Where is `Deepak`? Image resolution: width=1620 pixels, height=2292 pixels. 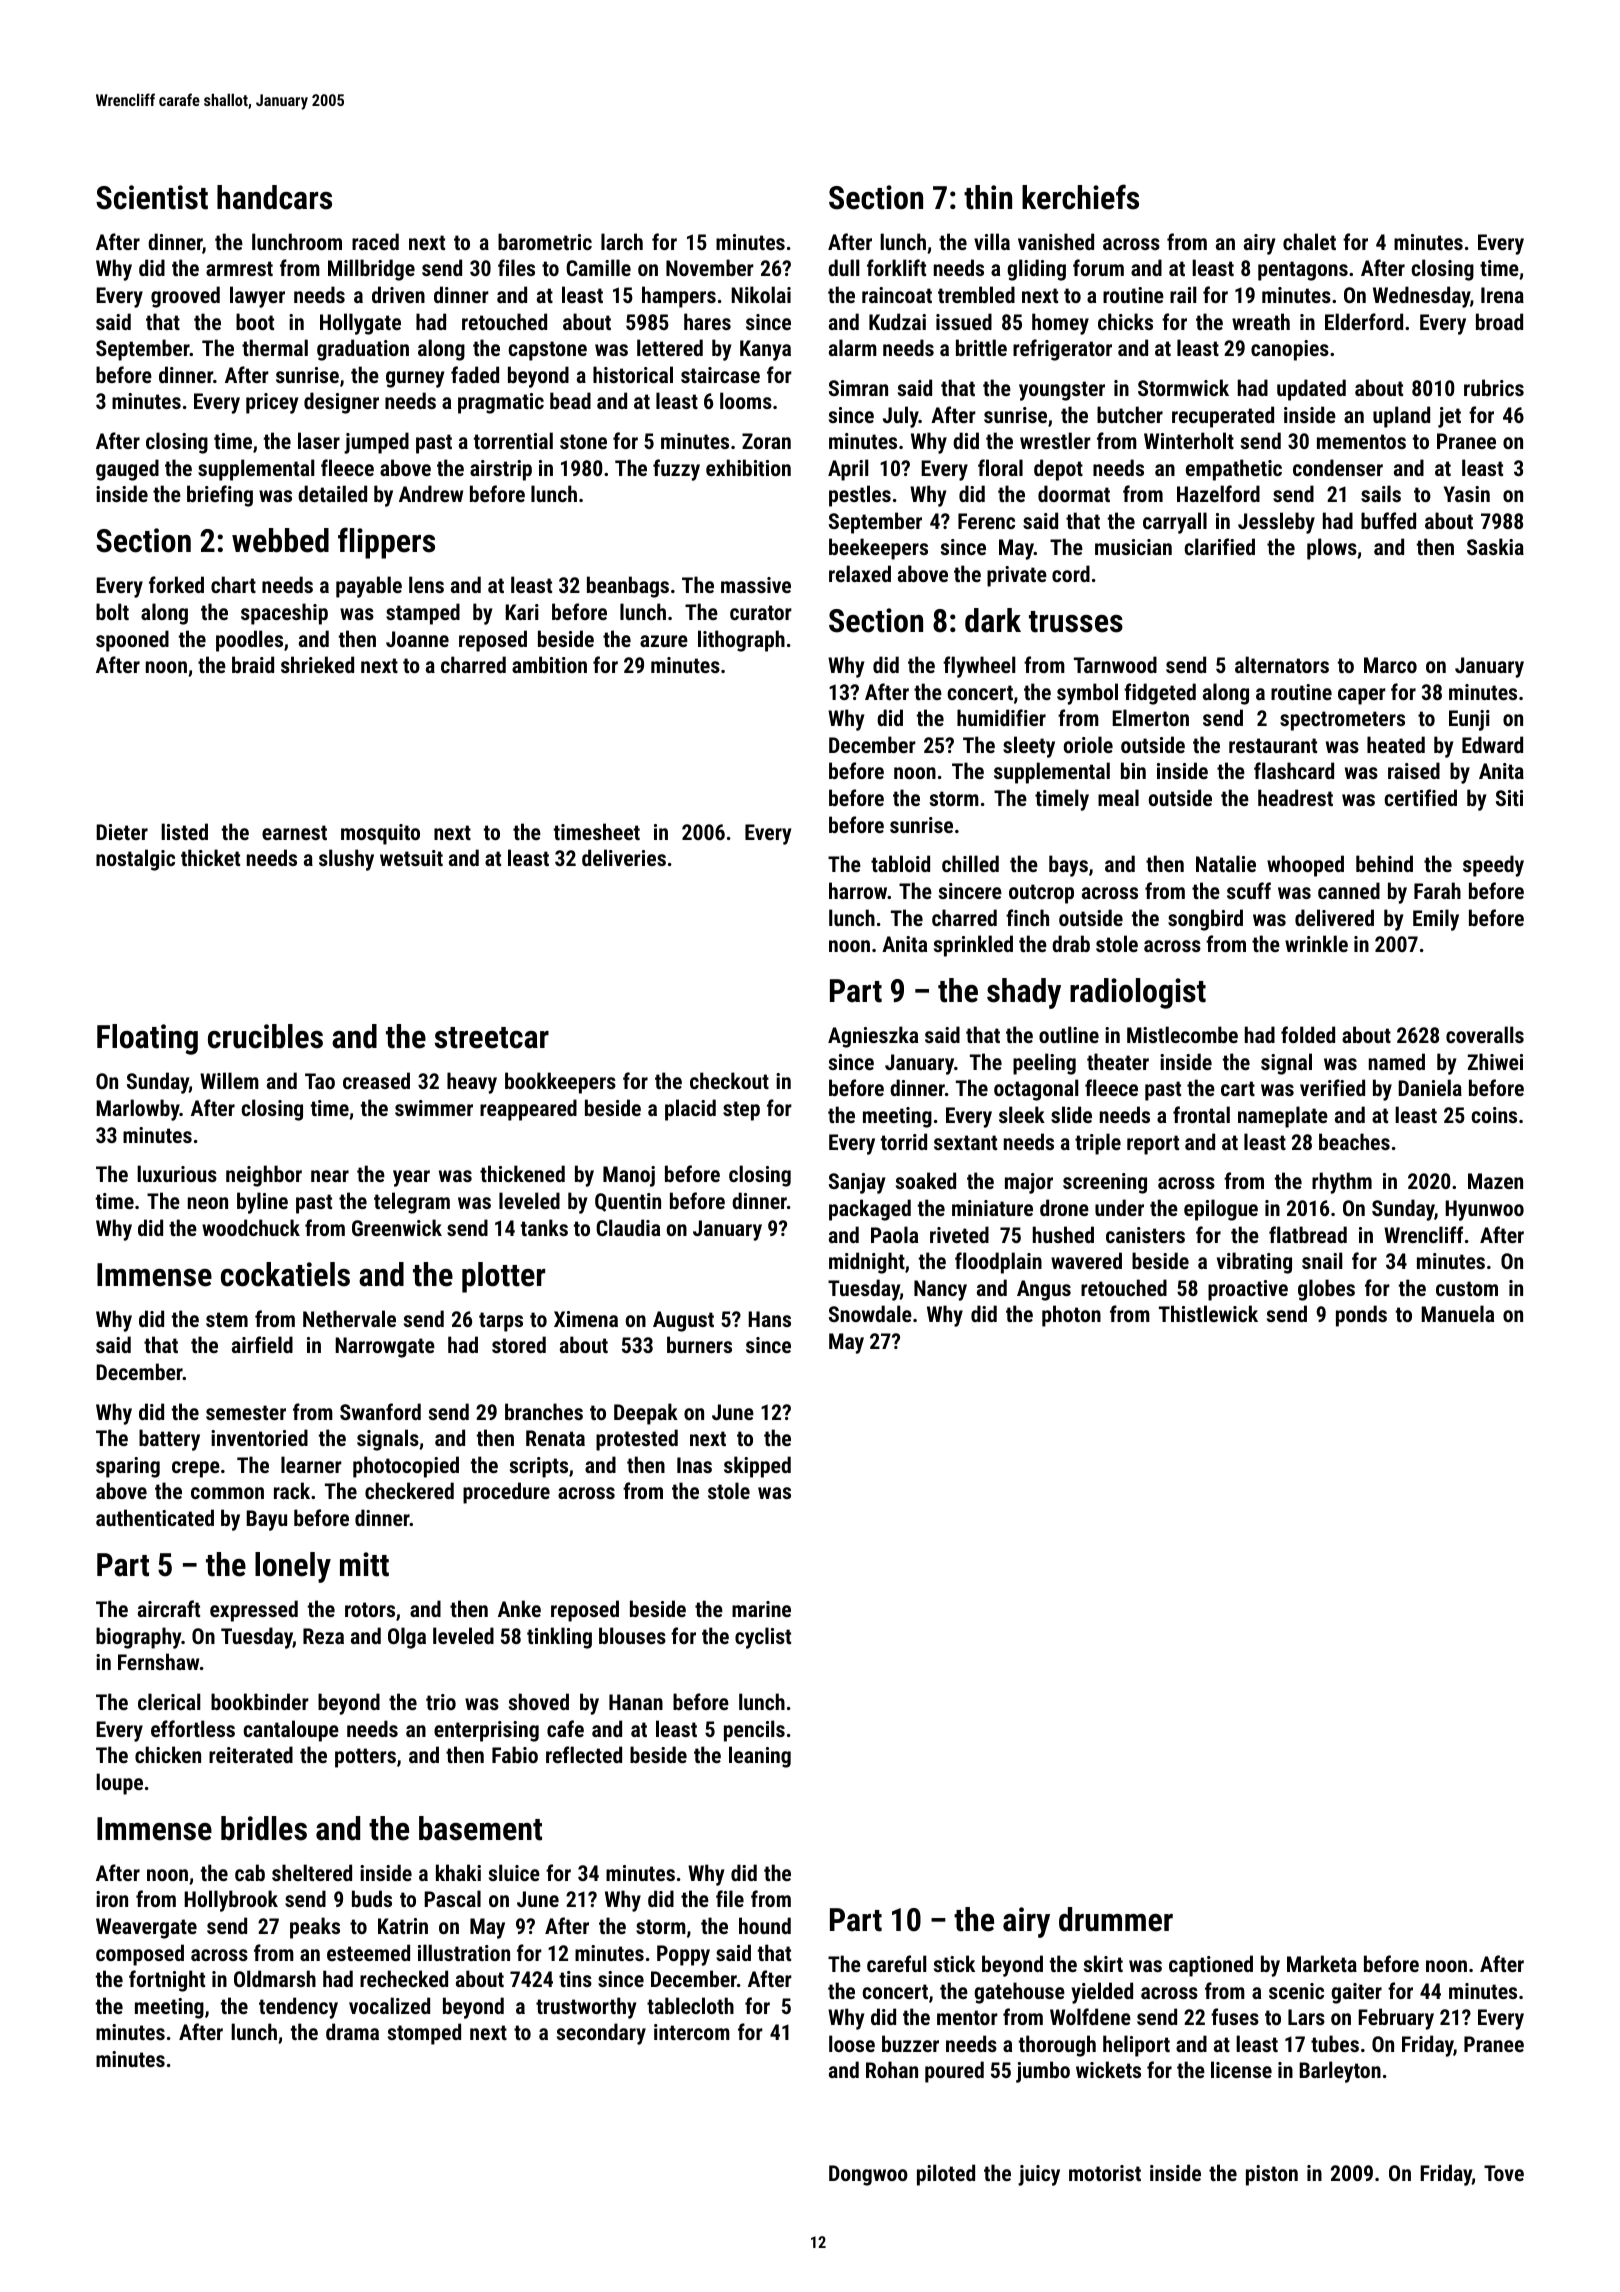
Deepak is located at coordinates (646, 1414).
